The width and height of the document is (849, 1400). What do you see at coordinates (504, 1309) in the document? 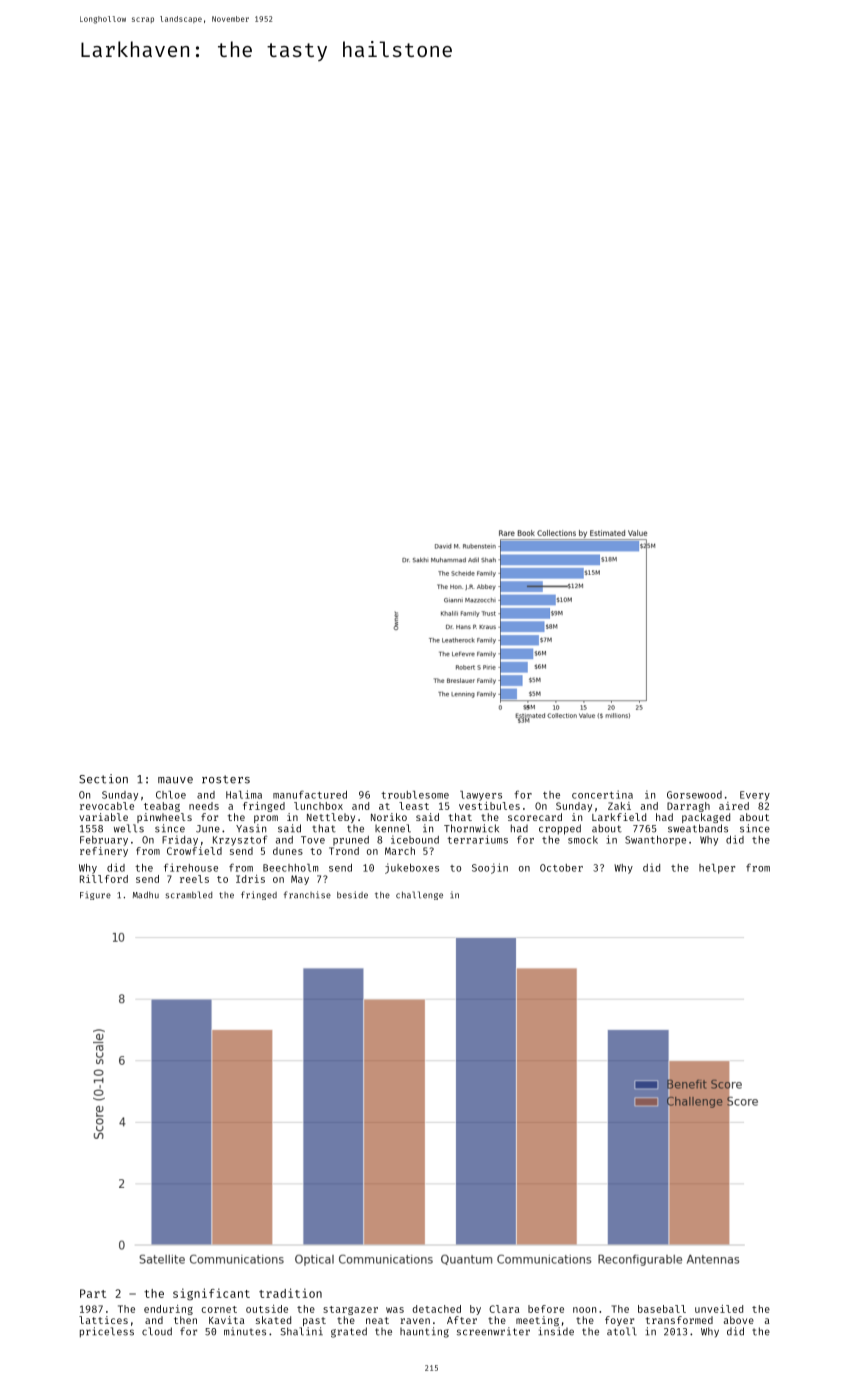
I see `Clara` at bounding box center [504, 1309].
